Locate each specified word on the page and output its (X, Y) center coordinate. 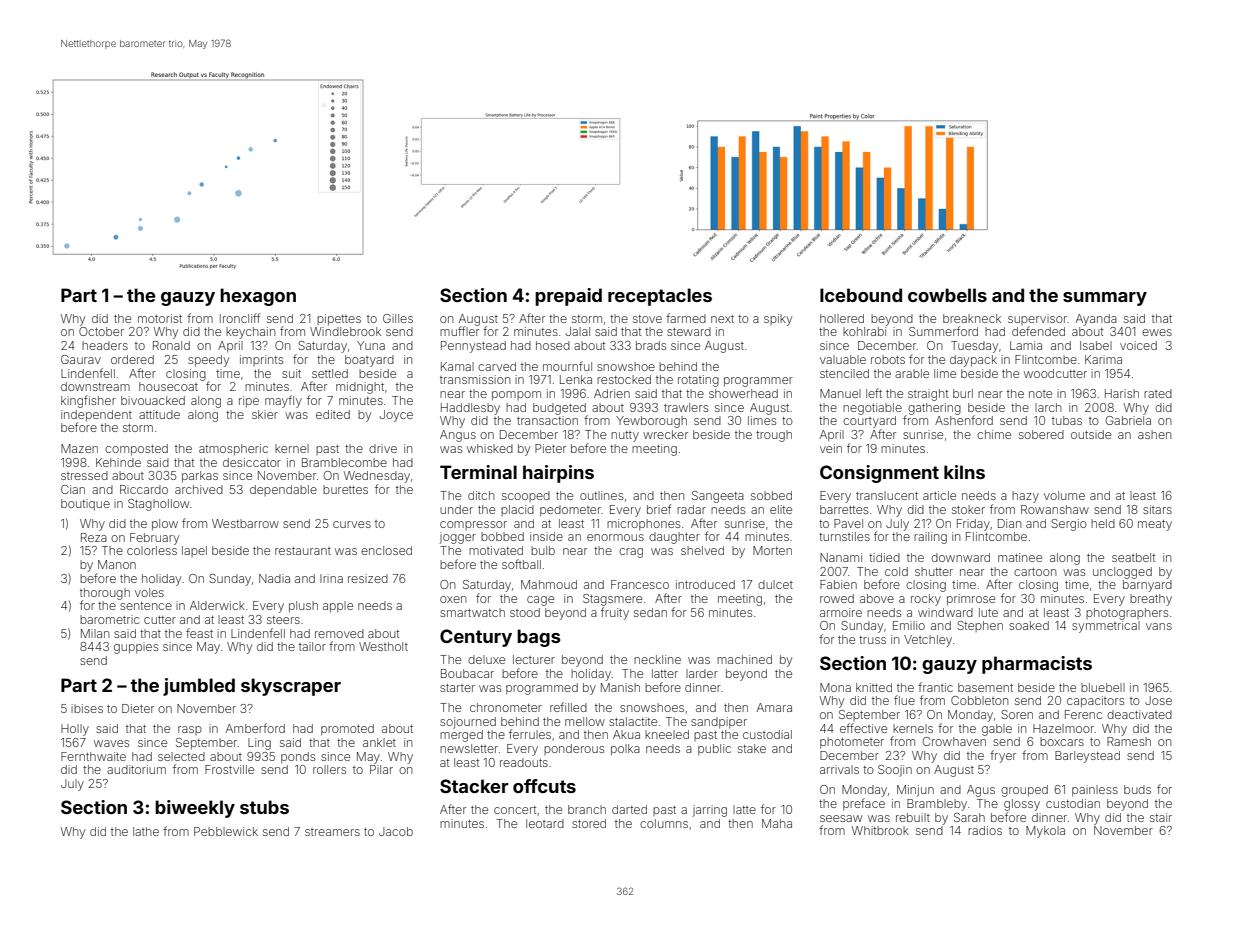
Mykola (1045, 832)
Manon (117, 564)
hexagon (258, 297)
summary (1105, 299)
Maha (777, 823)
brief (659, 509)
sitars (1157, 509)
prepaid (568, 297)
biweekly (195, 809)
